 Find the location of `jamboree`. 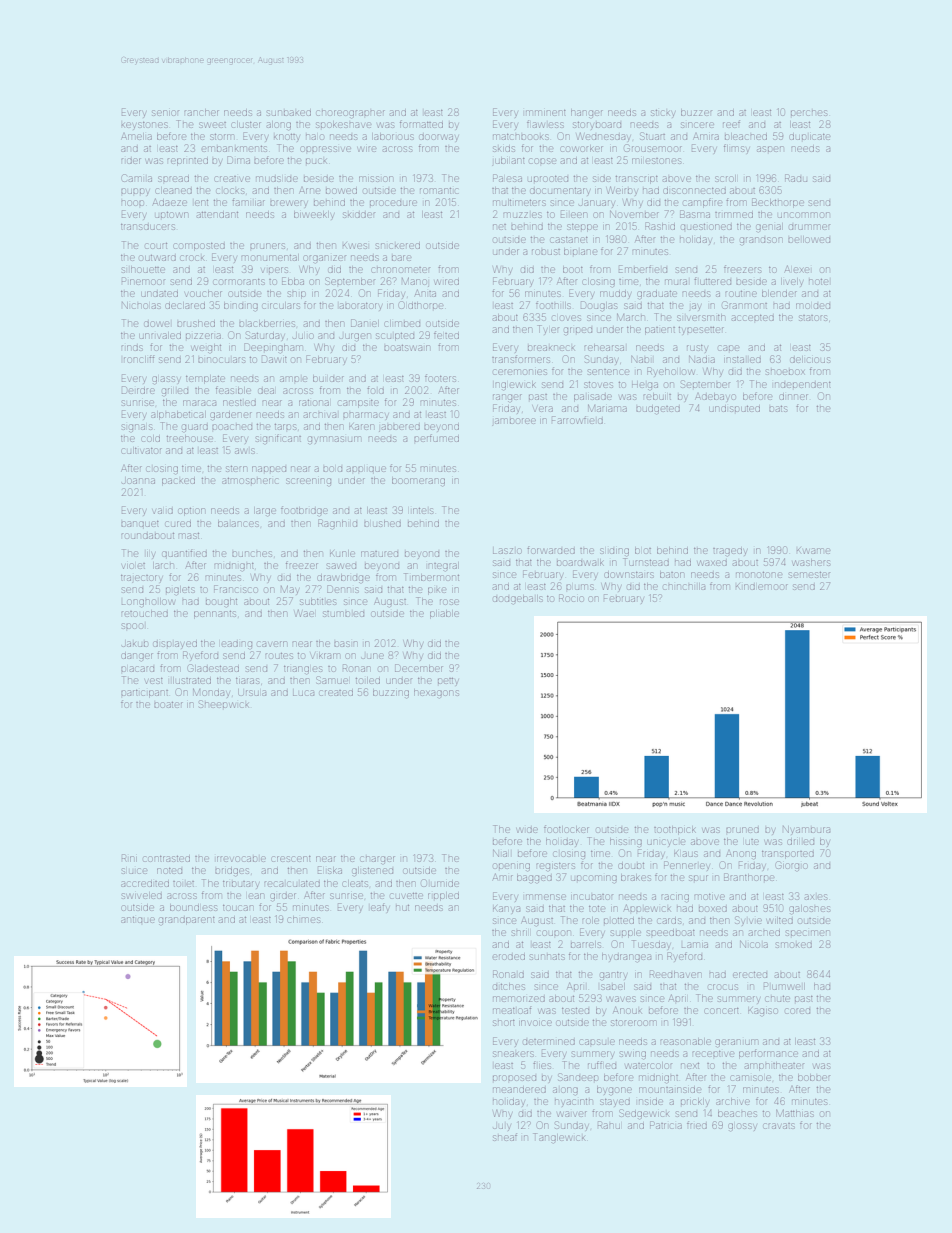

jamboree is located at coordinates (514, 422).
